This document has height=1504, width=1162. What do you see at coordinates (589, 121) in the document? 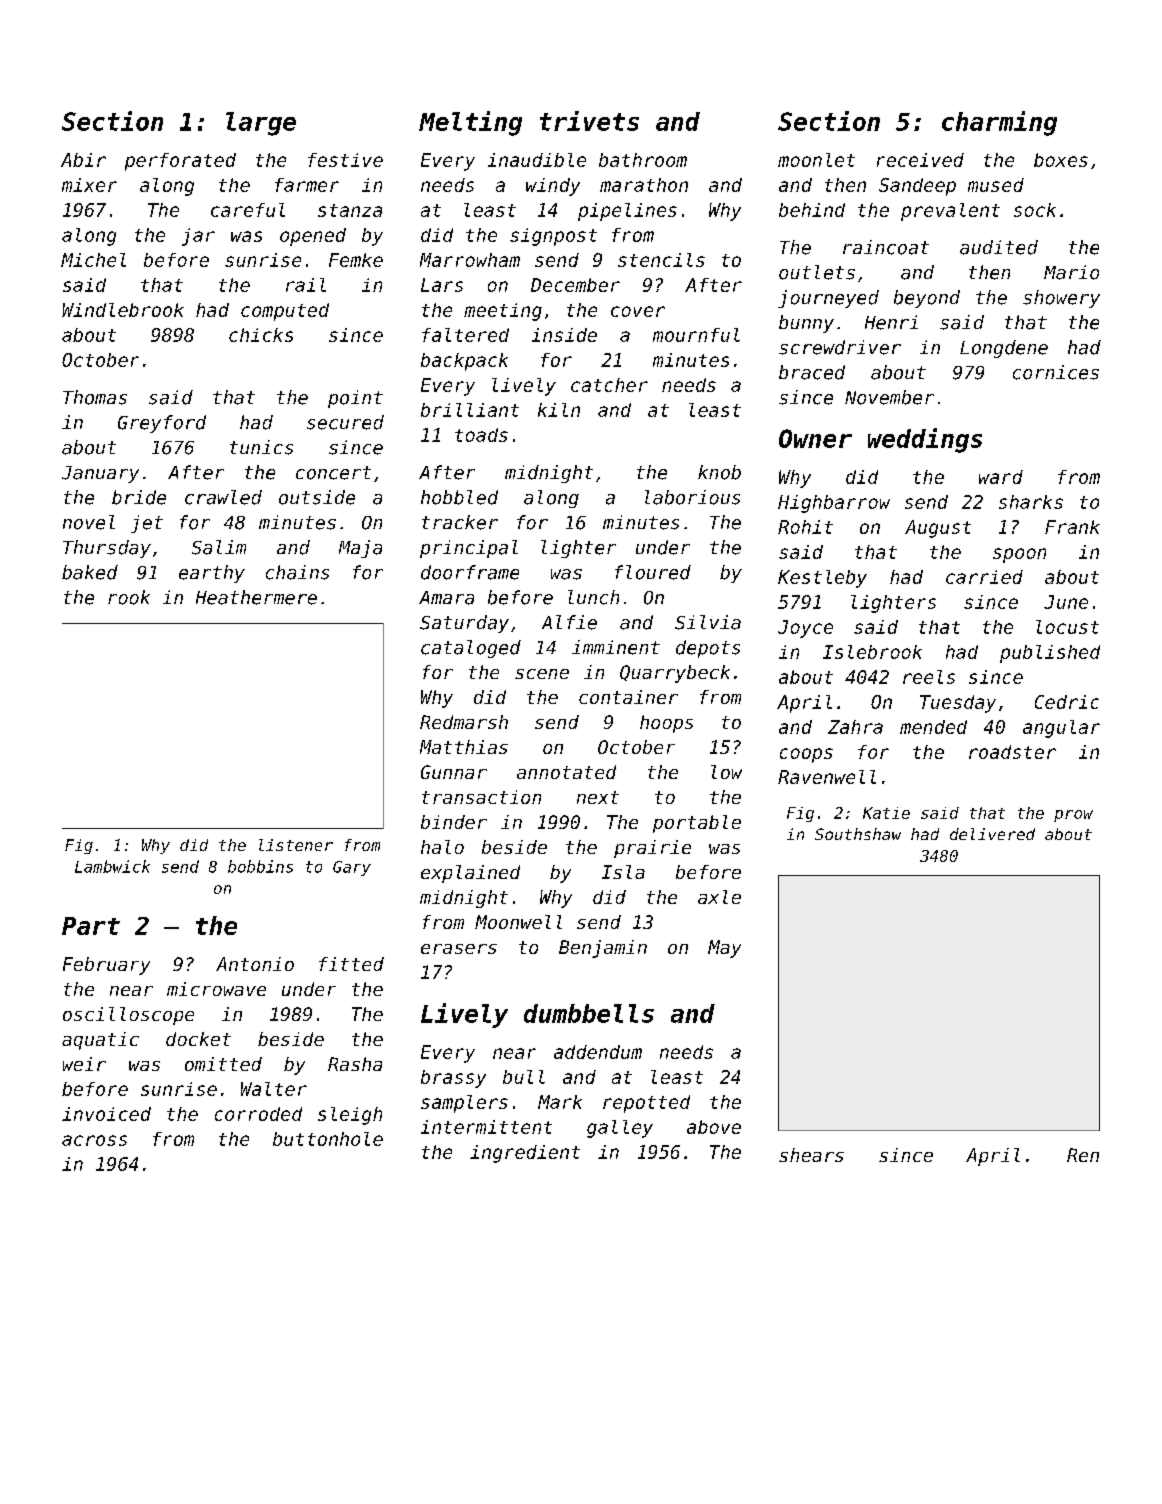
I see `trivets` at bounding box center [589, 121].
